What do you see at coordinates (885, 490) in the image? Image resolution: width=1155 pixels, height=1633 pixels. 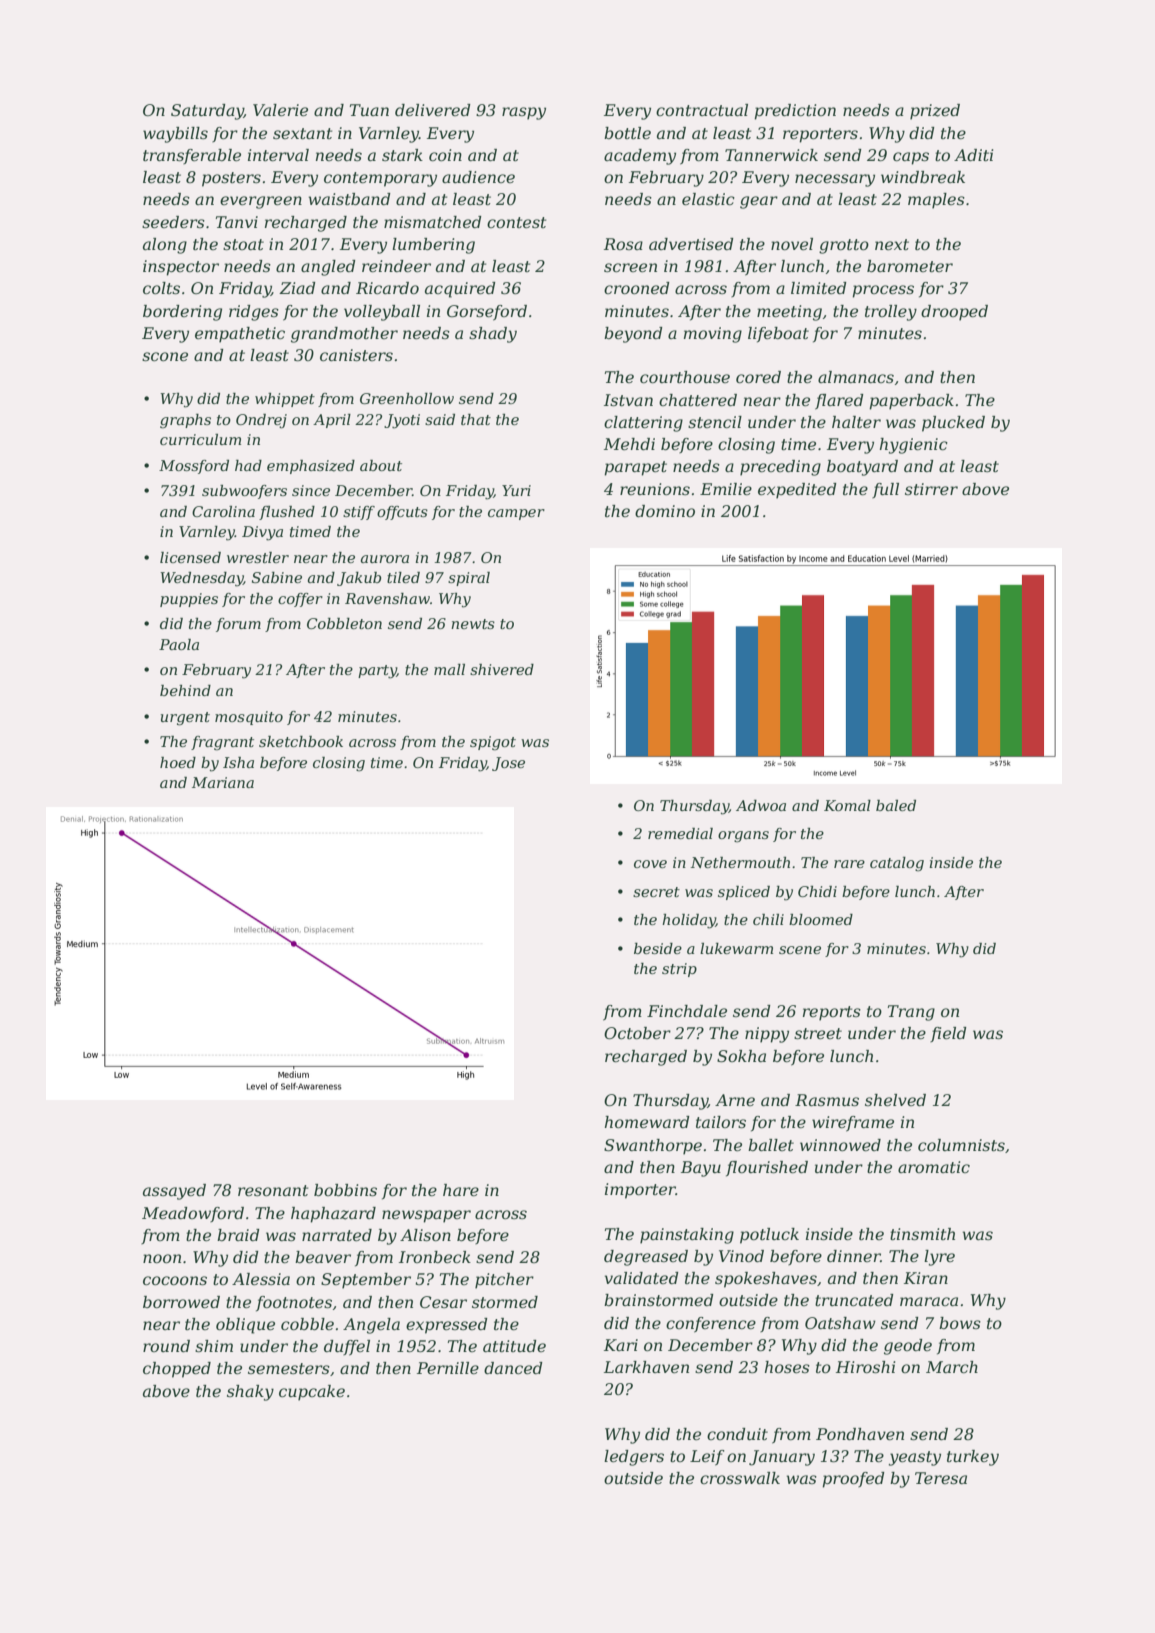 I see `full` at bounding box center [885, 490].
